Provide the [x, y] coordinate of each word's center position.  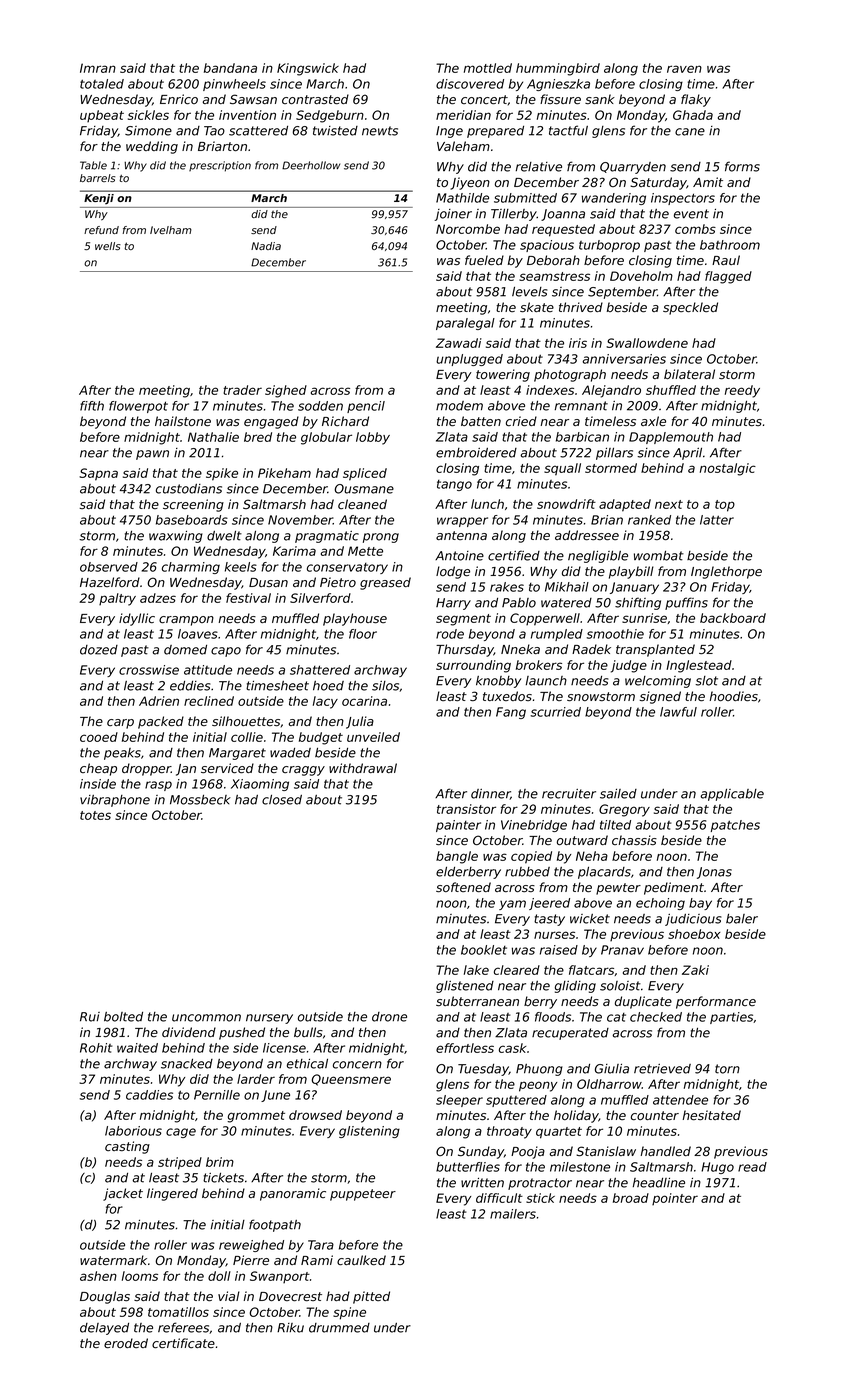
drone [389, 1017]
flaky [696, 100]
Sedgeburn [330, 116]
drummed [339, 1328]
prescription [220, 166]
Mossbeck [200, 800]
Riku [290, 1328]
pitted [371, 1297]
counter [655, 1115]
